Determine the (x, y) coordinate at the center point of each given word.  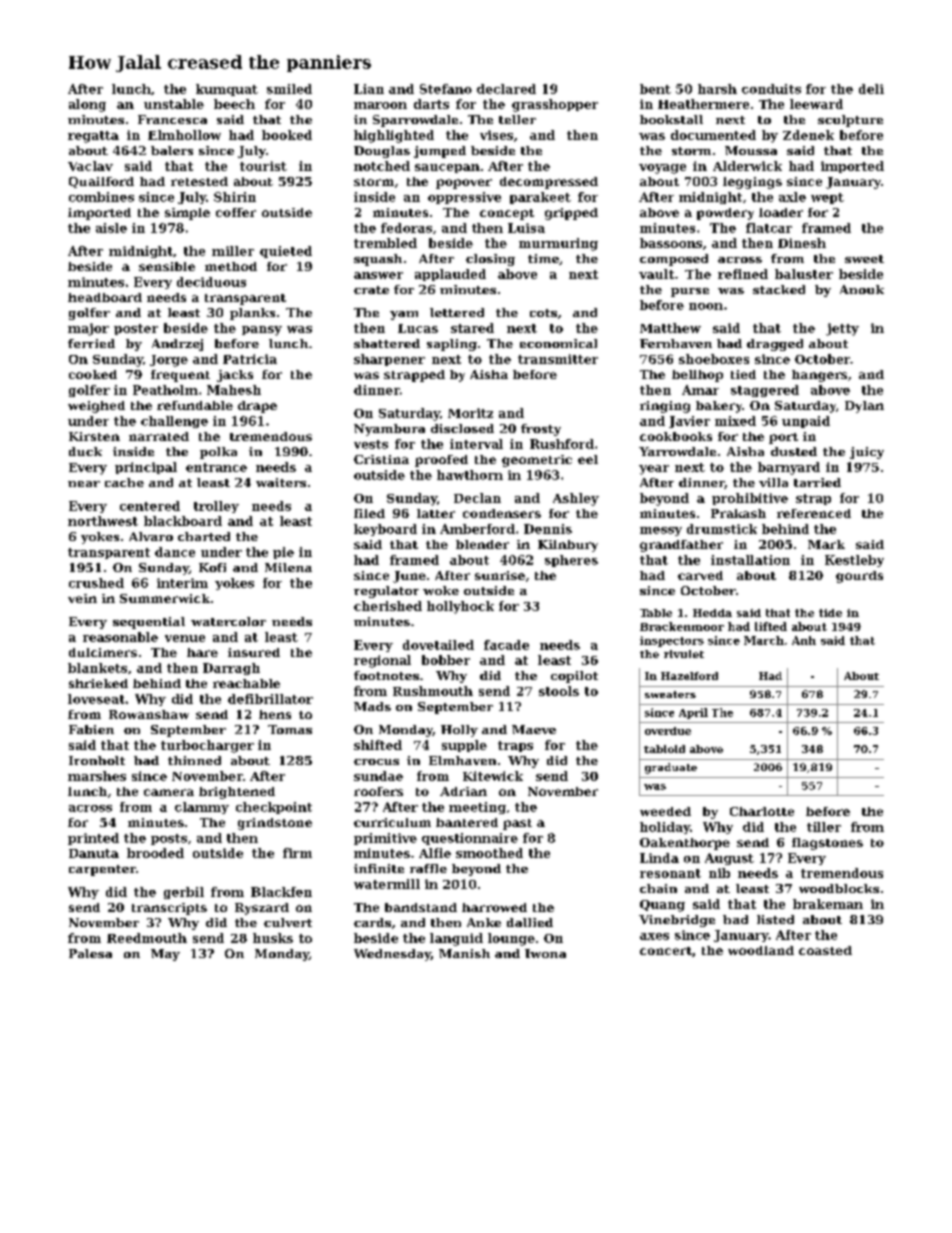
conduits (771, 89)
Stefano (446, 89)
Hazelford (689, 676)
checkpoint (274, 808)
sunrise (500, 575)
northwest (103, 521)
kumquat (227, 90)
